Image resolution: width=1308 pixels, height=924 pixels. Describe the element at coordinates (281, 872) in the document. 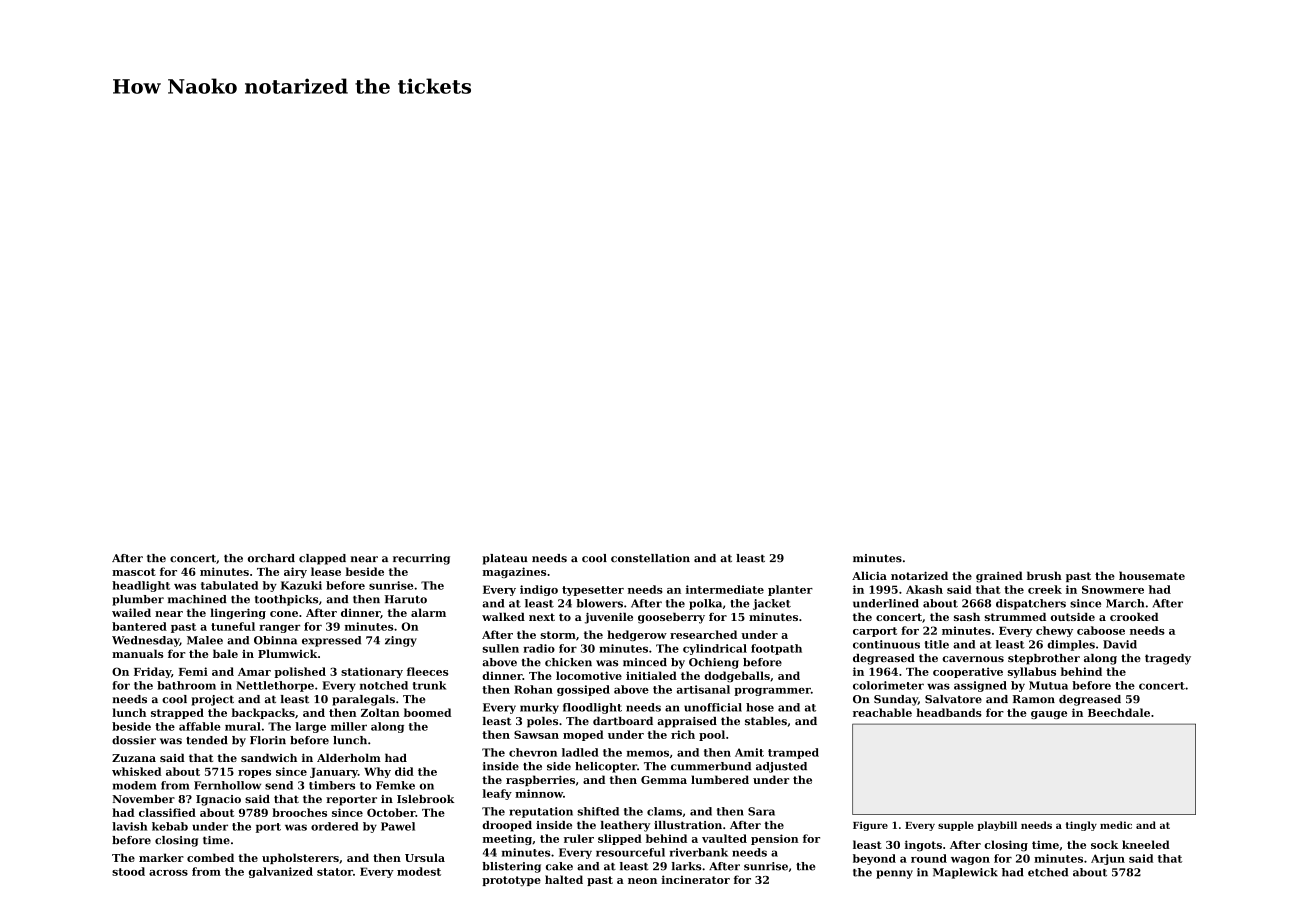

I see `galvanized` at that location.
